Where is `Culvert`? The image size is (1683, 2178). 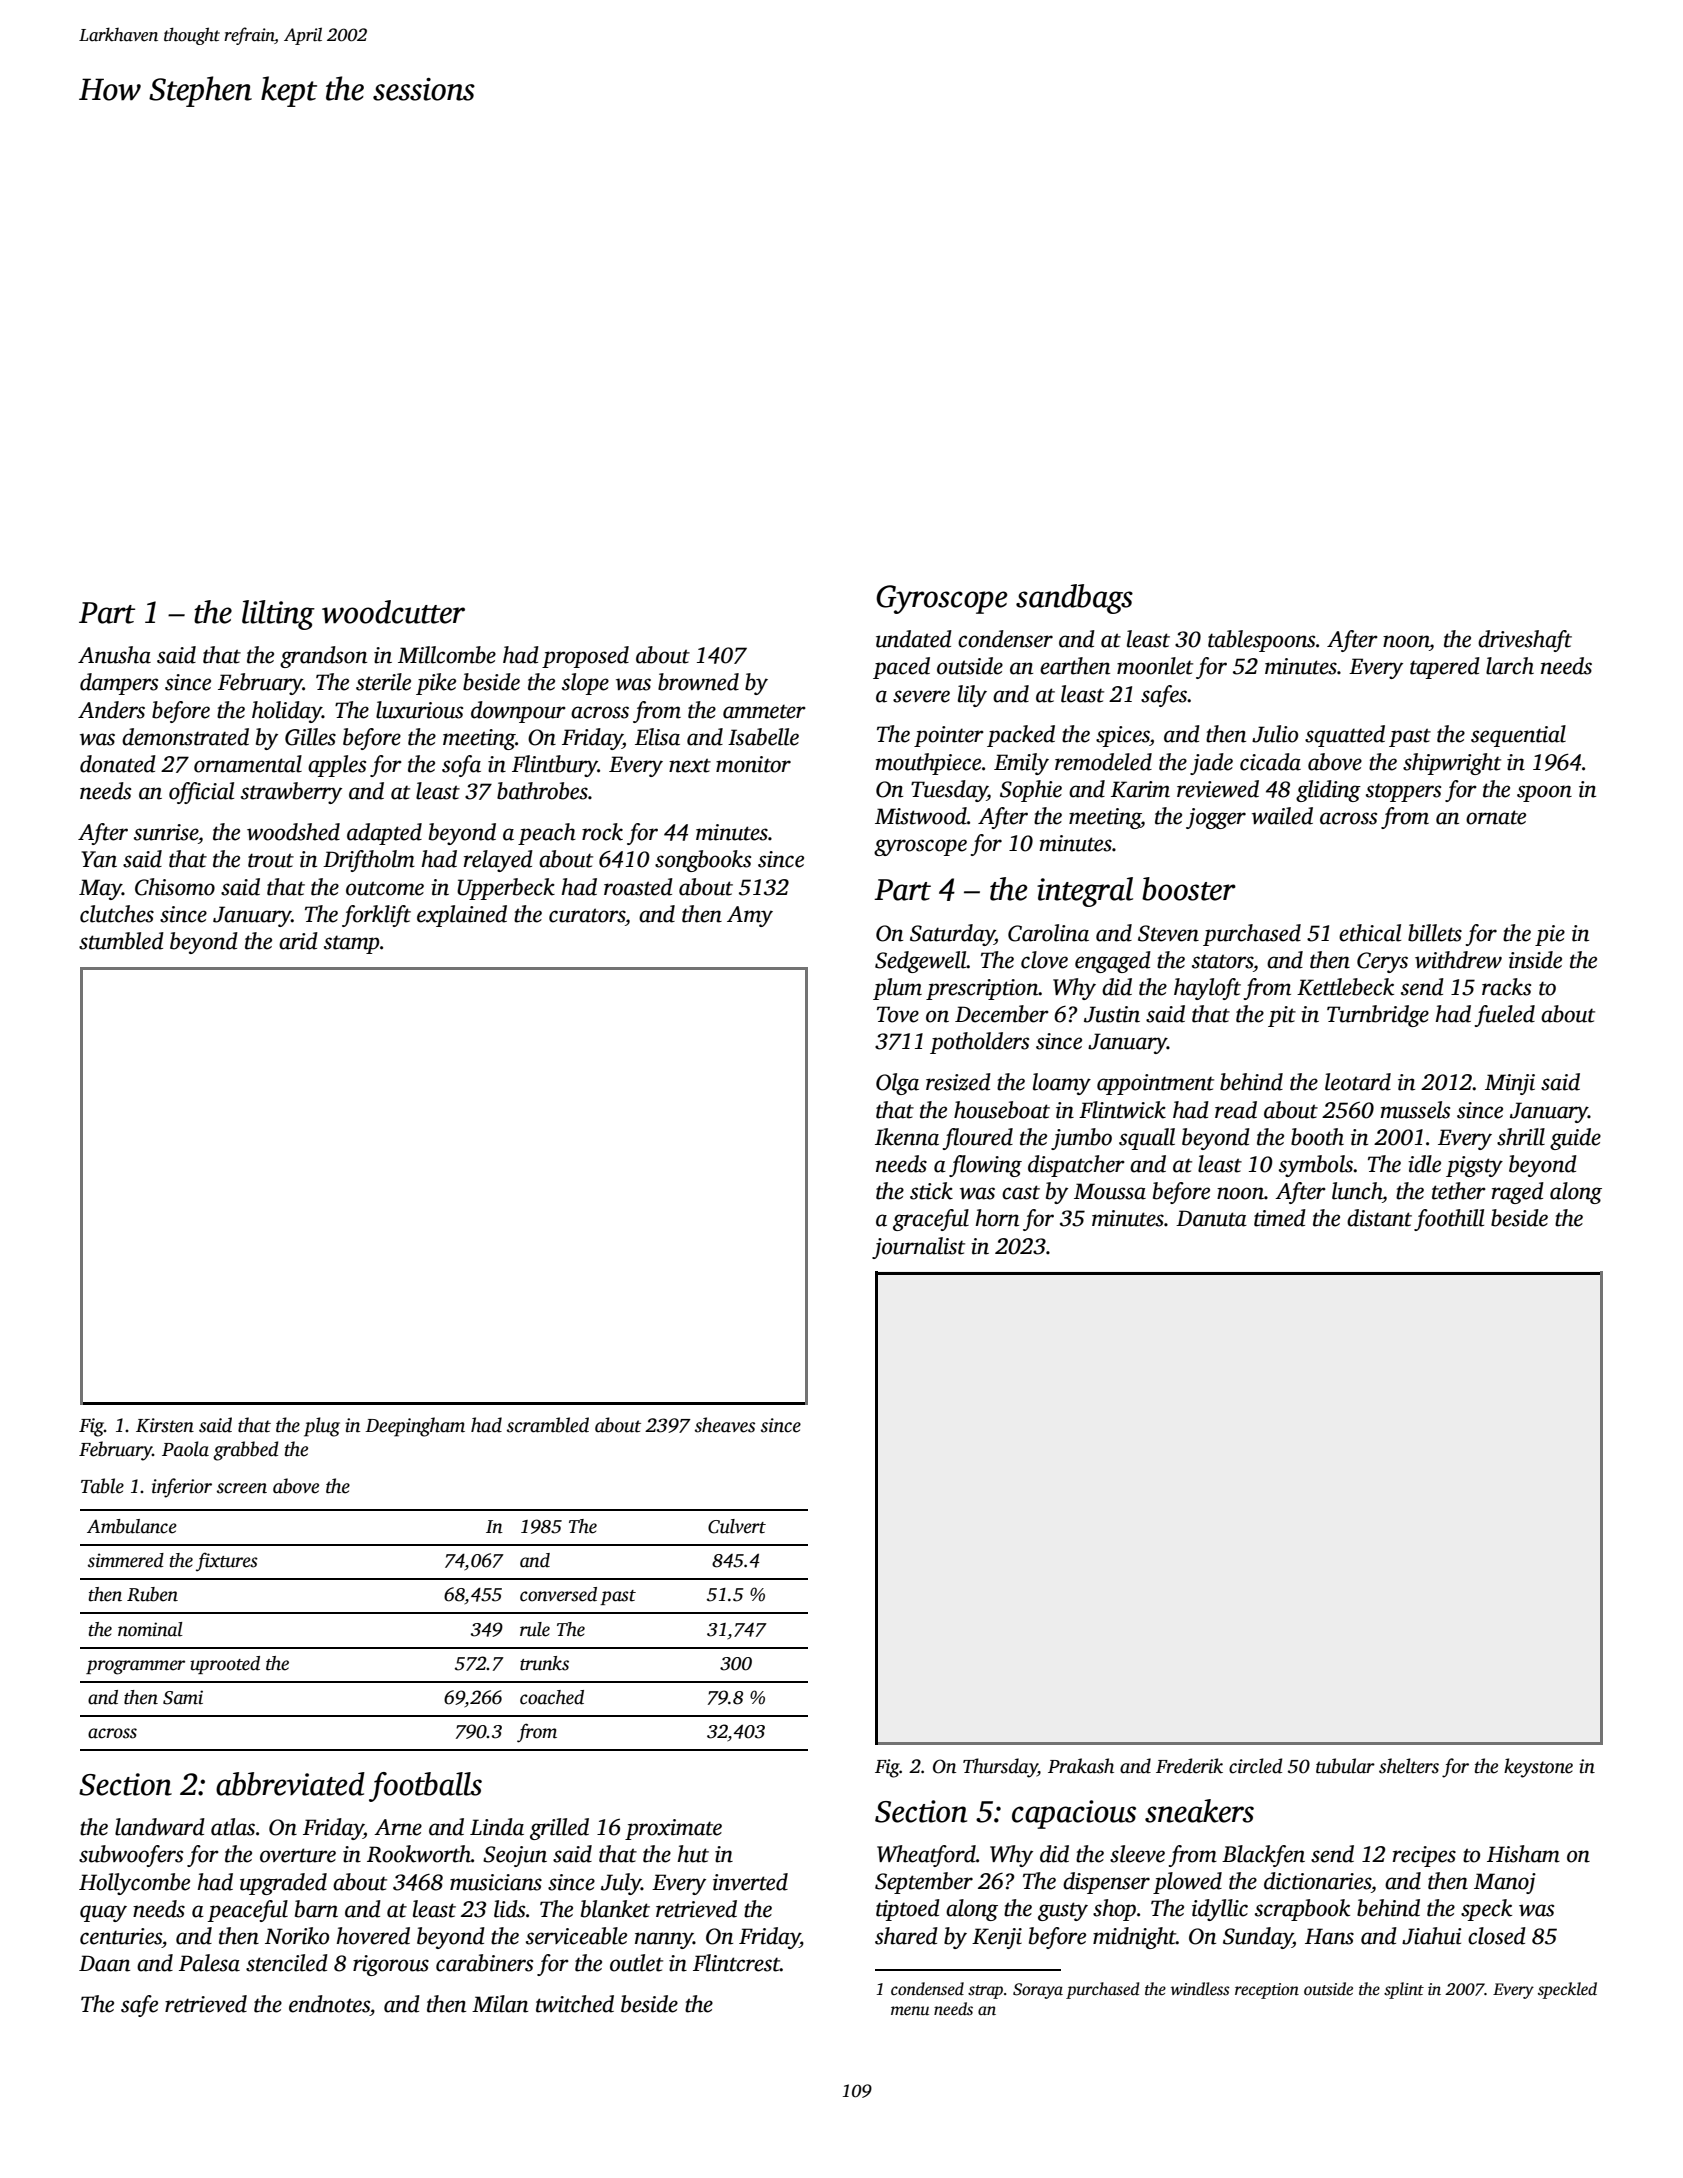 Culvert is located at coordinates (737, 1526).
